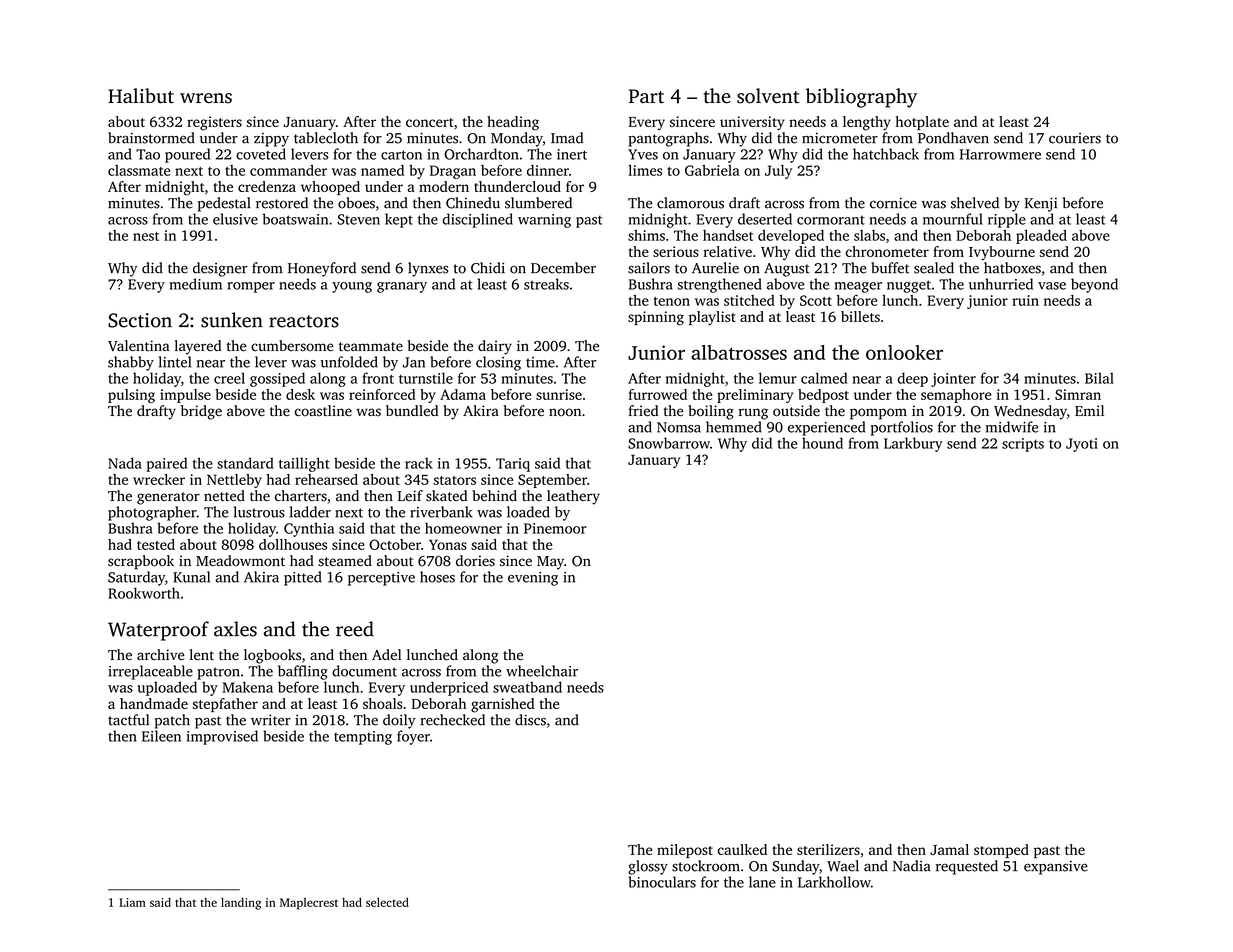 The width and height of the document is (1233, 952). Describe the element at coordinates (1012, 268) in the document. I see `hatboxes` at that location.
